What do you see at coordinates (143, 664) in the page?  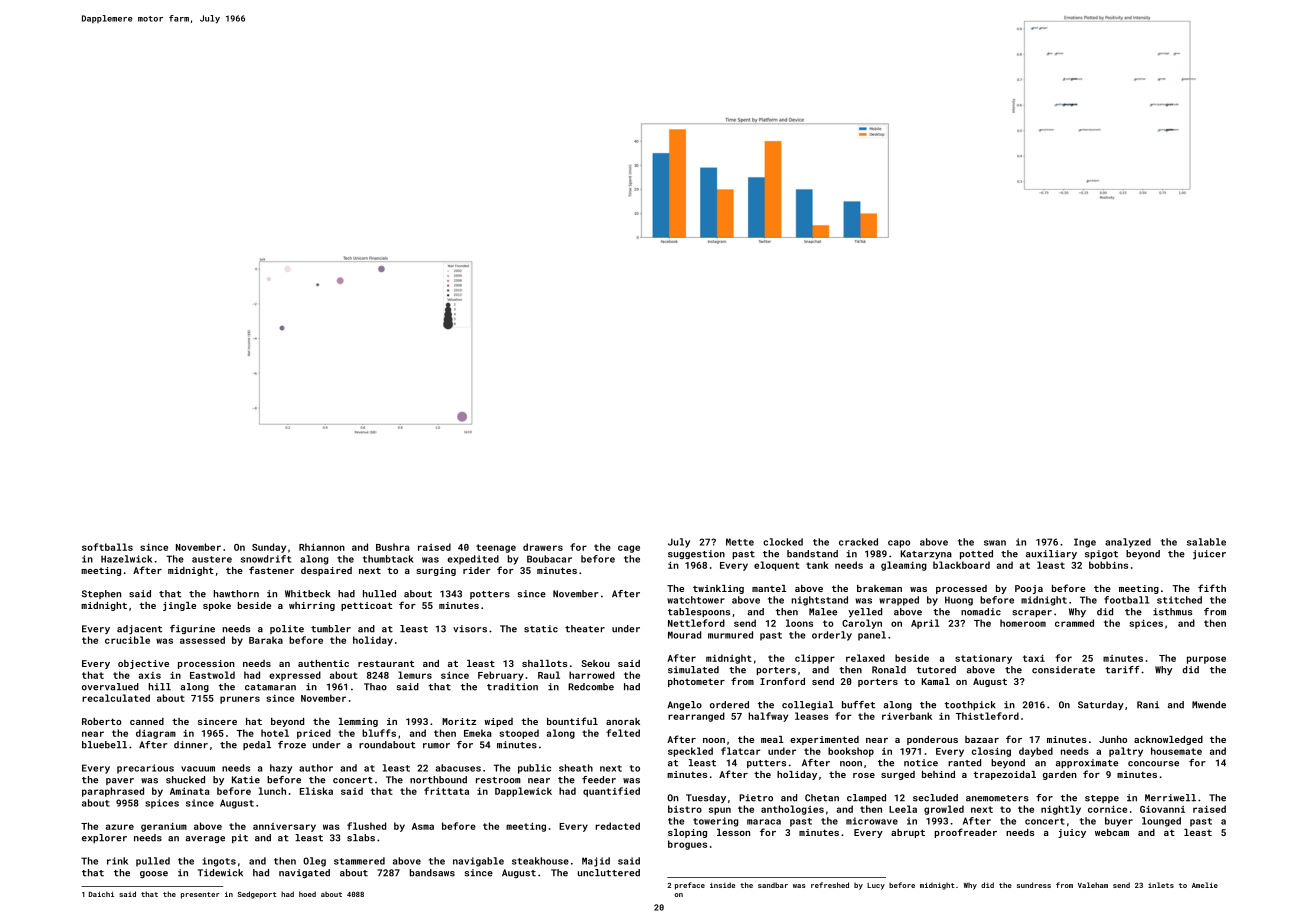 I see `objective` at bounding box center [143, 664].
